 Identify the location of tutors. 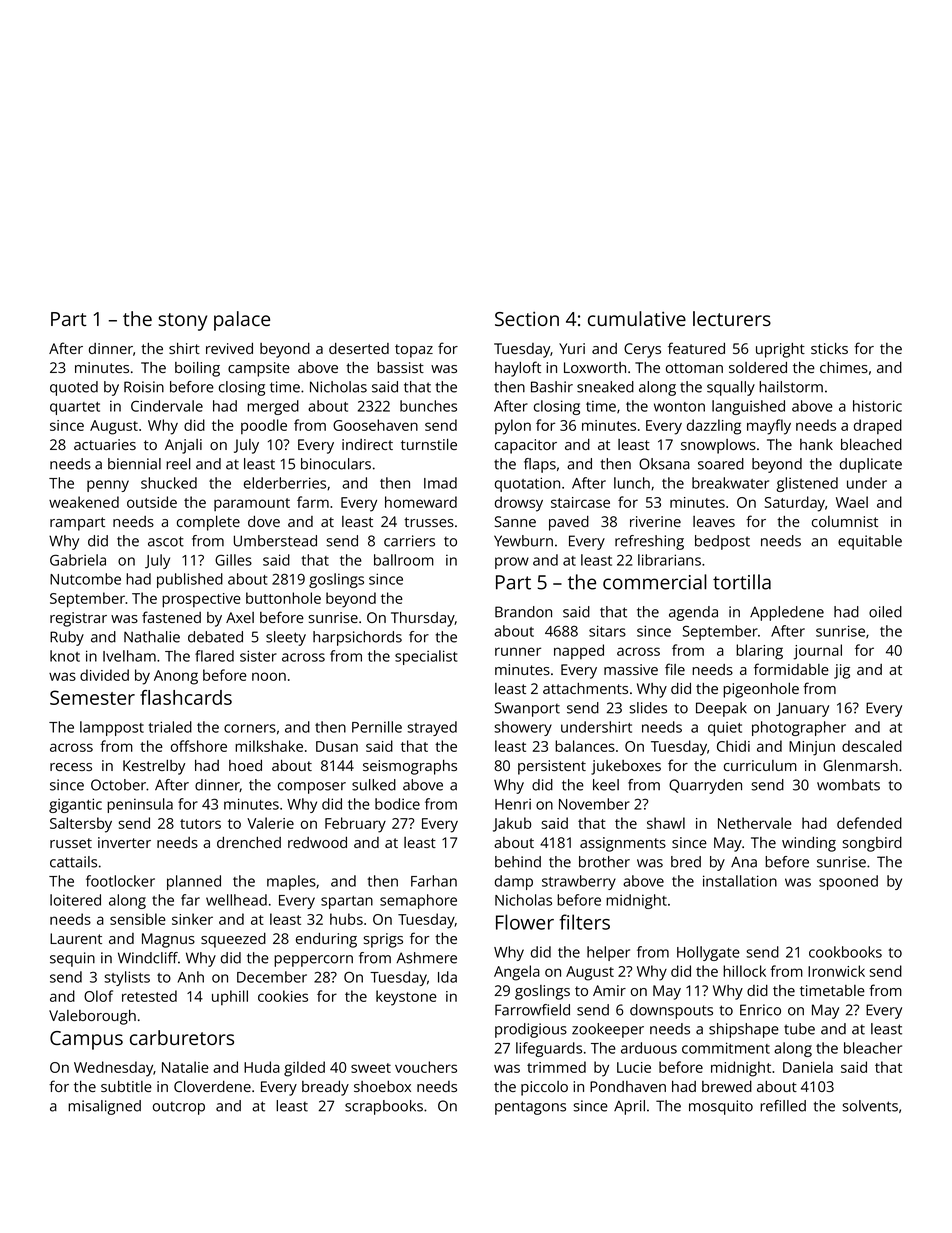
(200, 824).
